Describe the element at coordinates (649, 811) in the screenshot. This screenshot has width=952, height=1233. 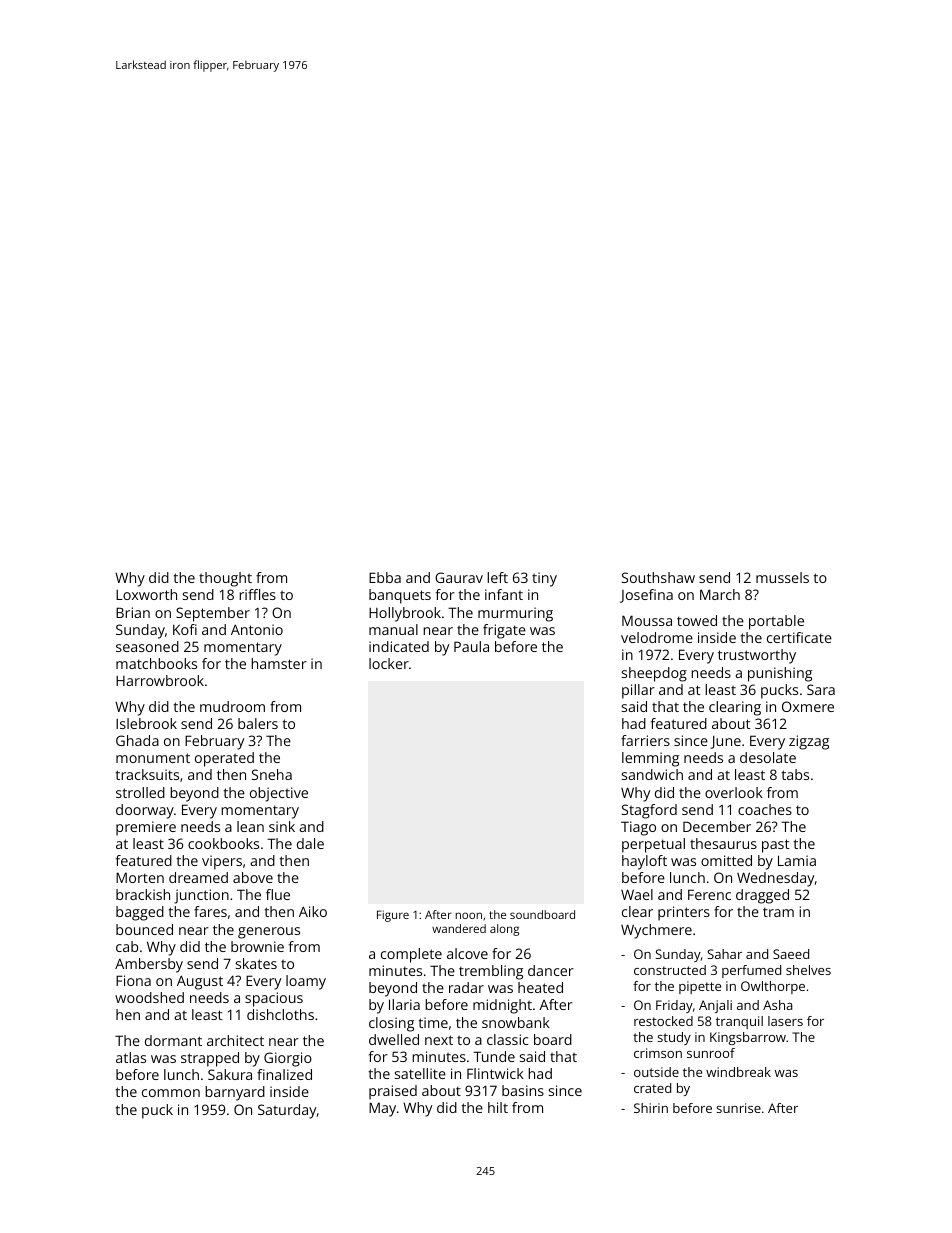
I see `Stagford` at that location.
